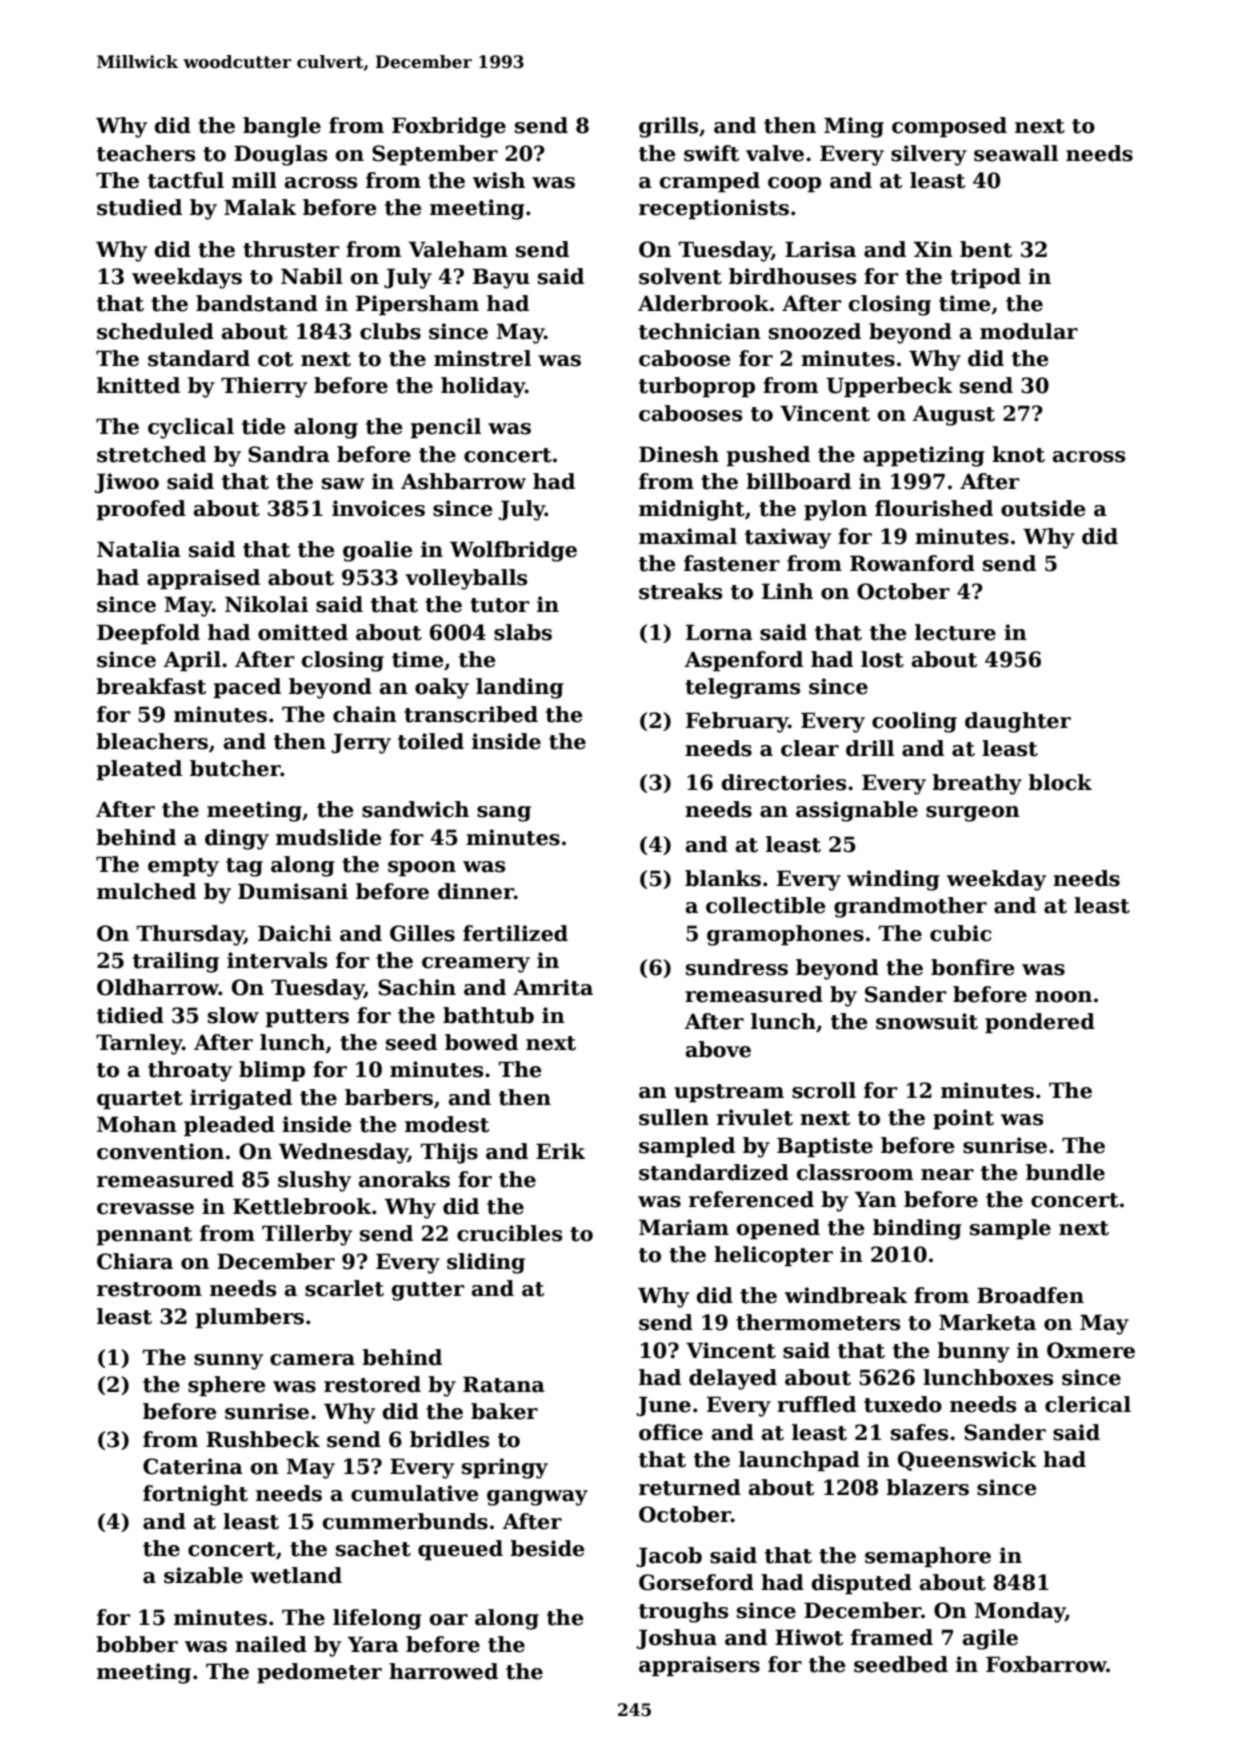  I want to click on butcher, so click(235, 768).
